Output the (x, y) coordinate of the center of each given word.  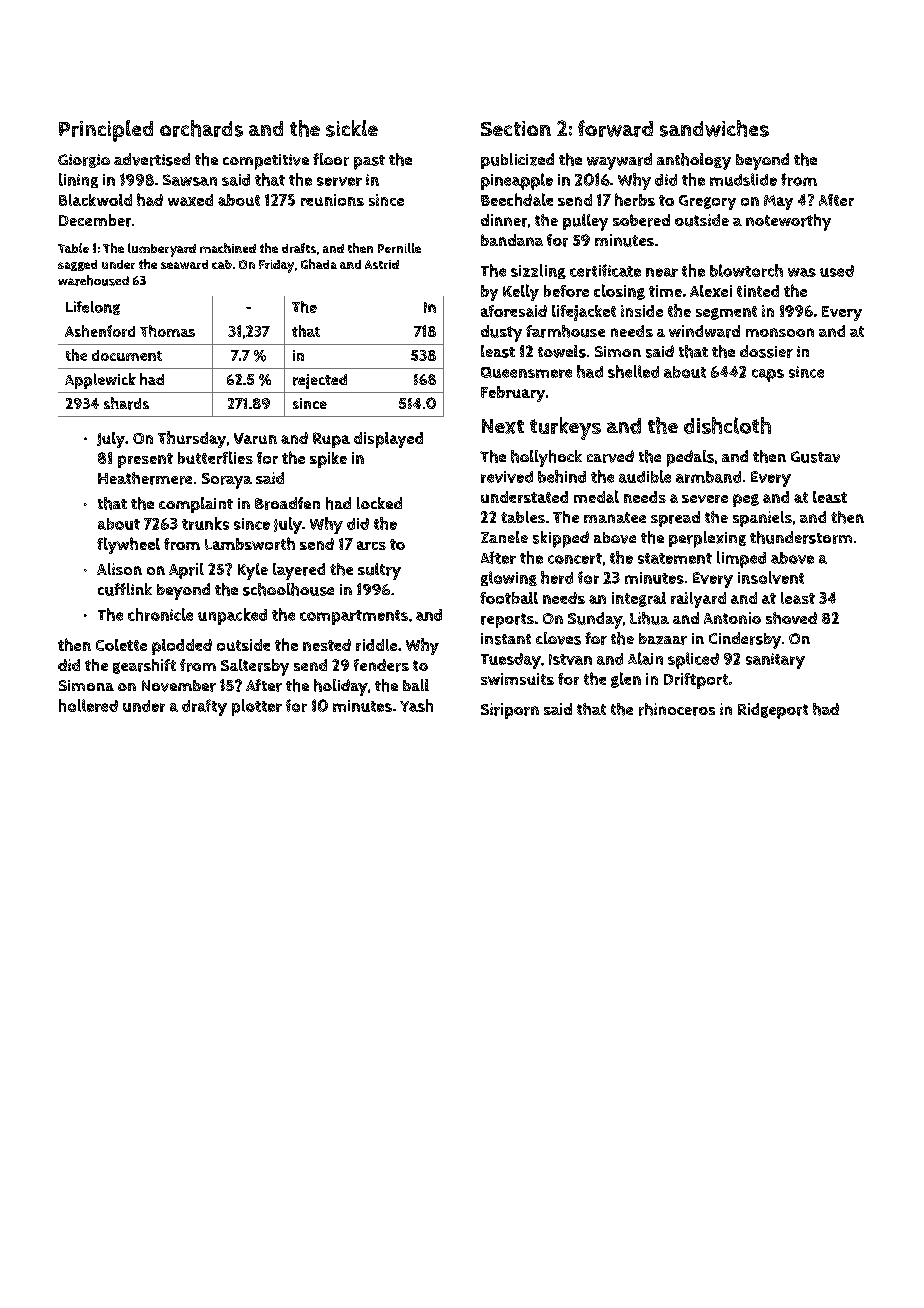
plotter (257, 707)
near (662, 272)
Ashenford (100, 331)
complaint (196, 505)
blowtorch (746, 270)
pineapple (517, 181)
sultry (379, 571)
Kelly (521, 292)
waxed (190, 200)
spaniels (762, 519)
